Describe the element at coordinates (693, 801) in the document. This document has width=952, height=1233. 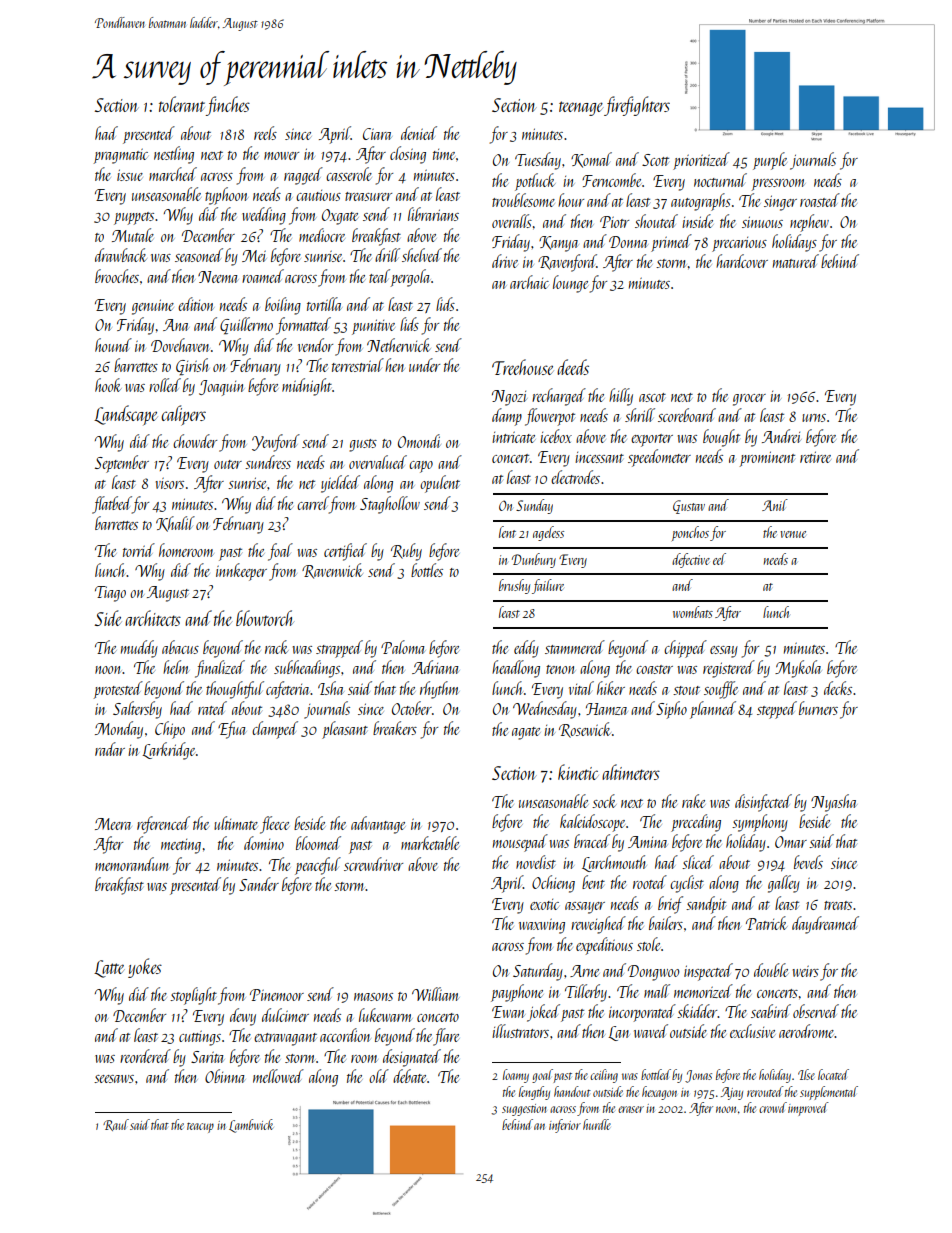
I see `rake` at that location.
